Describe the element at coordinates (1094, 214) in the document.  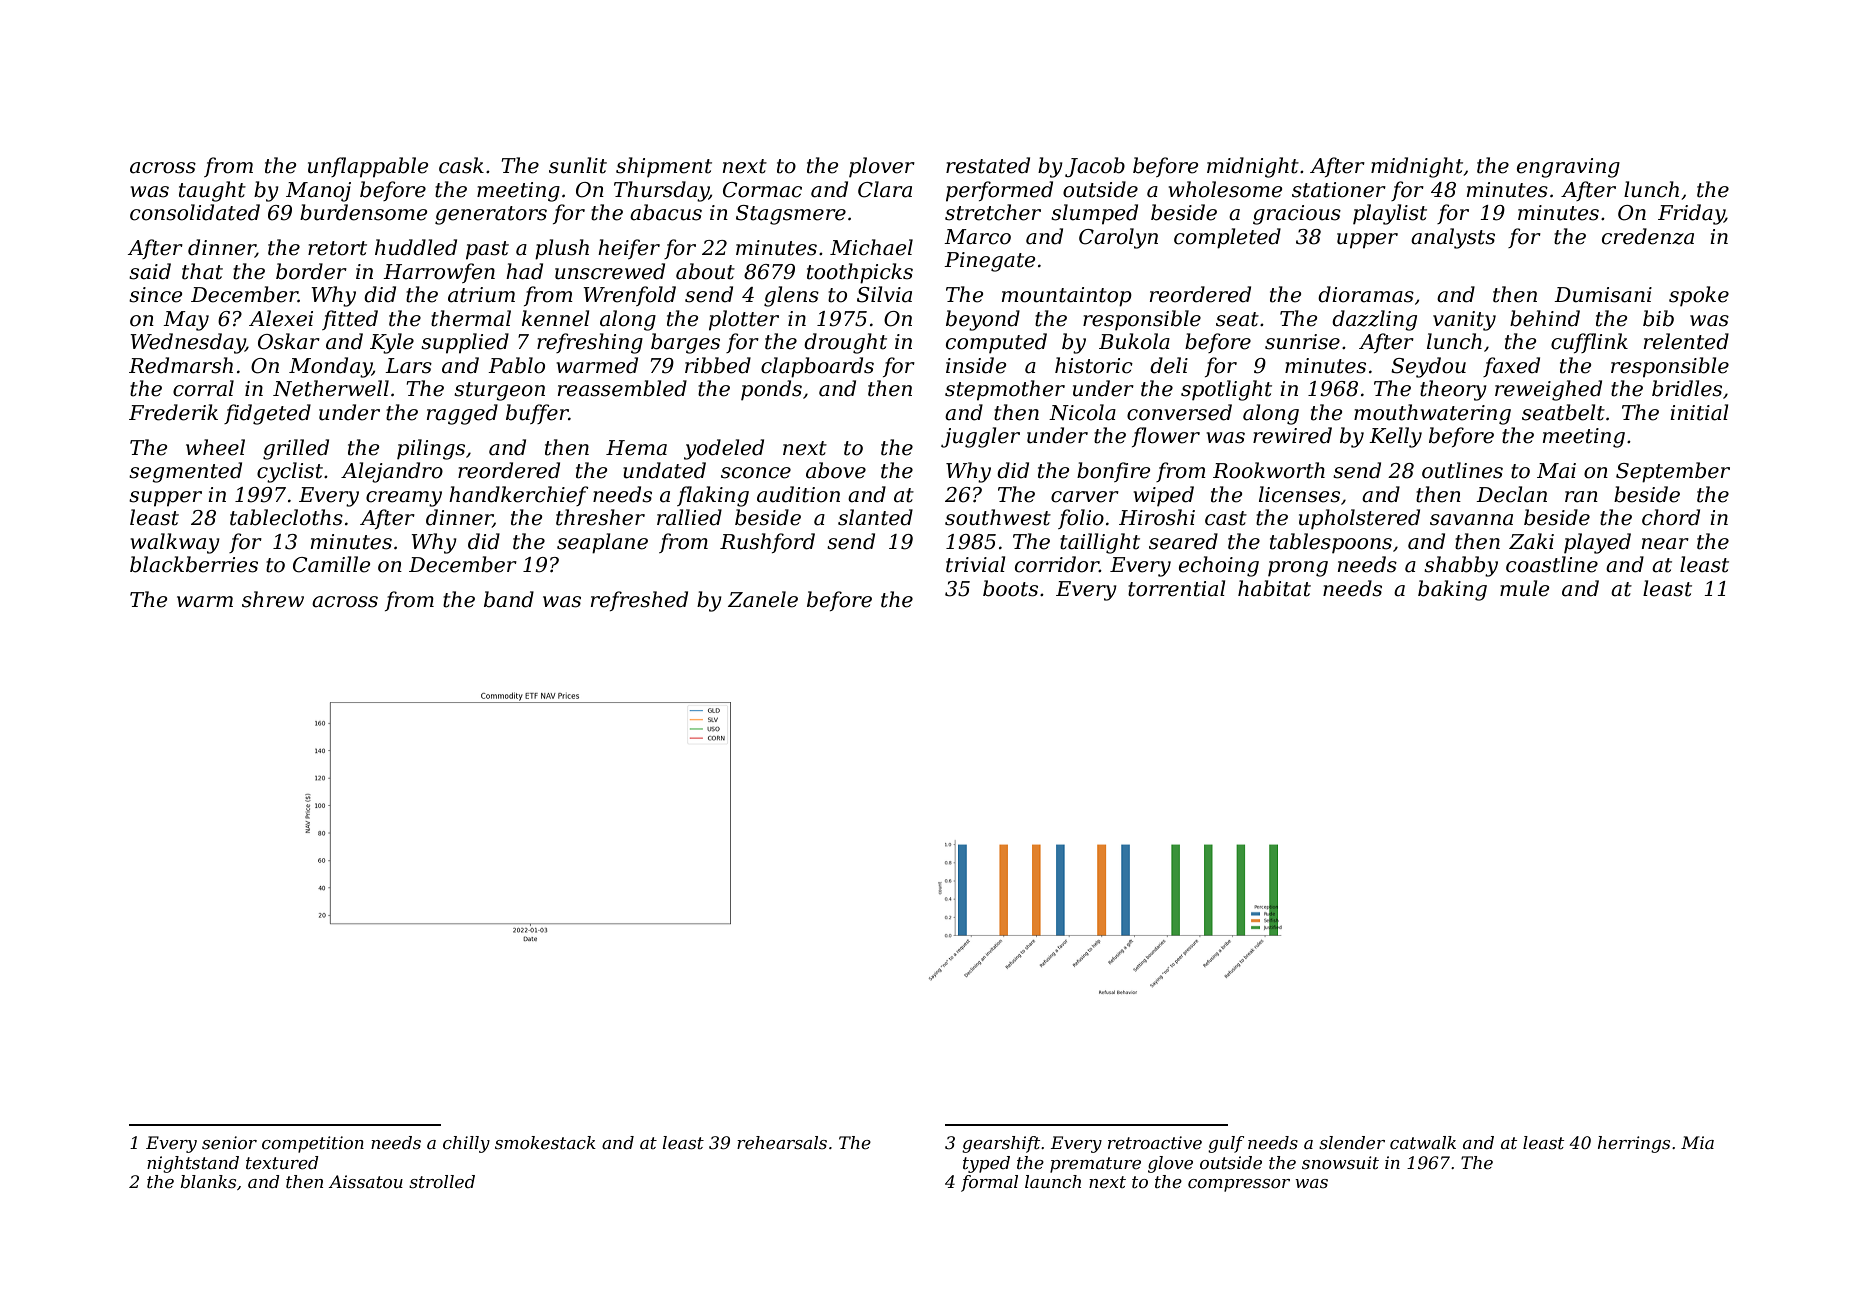
I see `slumped` at that location.
